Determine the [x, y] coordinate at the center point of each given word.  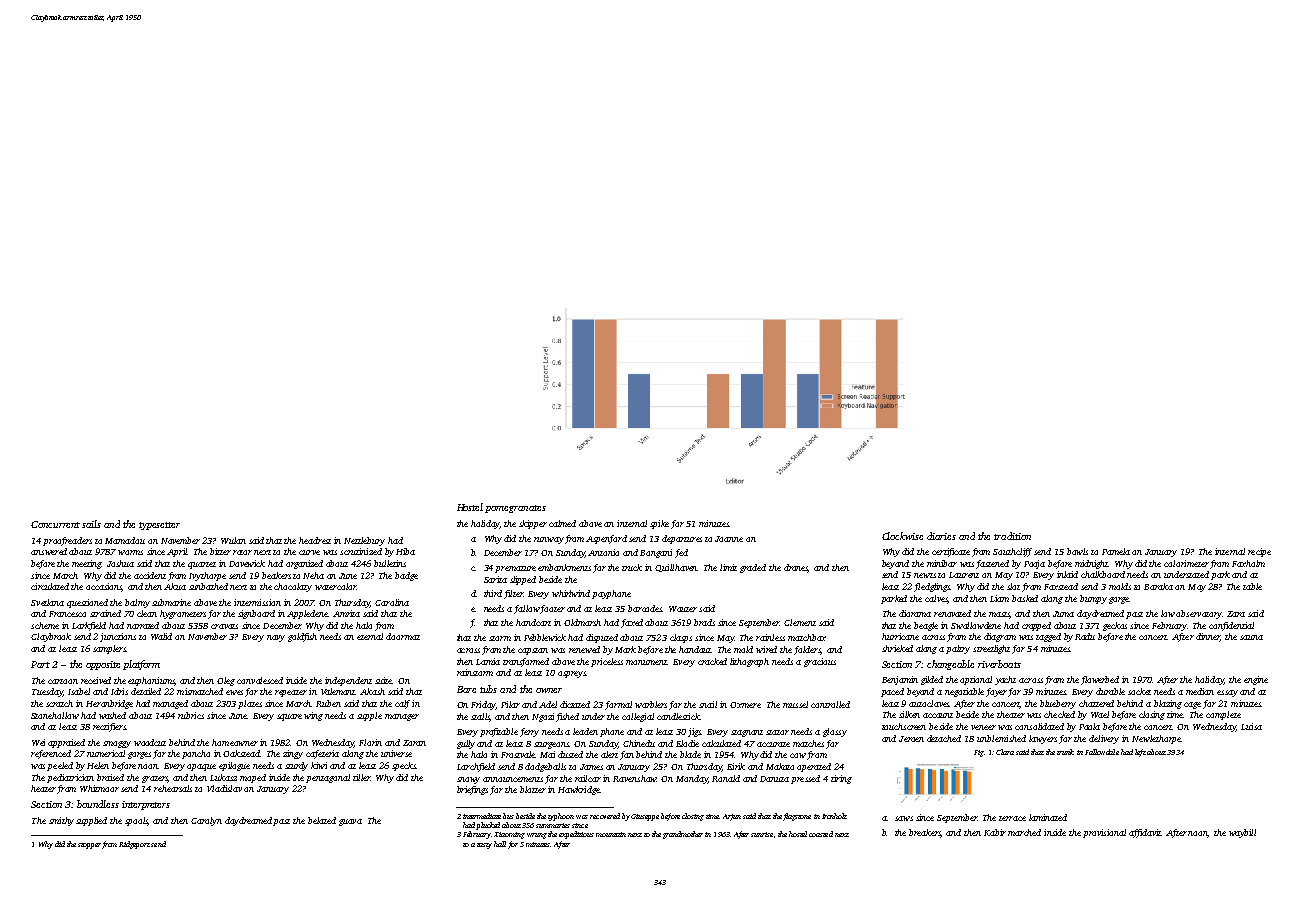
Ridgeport [134, 845]
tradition [1012, 536]
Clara [1005, 752]
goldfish [302, 637]
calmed [562, 523]
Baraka [1158, 586]
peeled [60, 766]
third [493, 593]
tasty [484, 846]
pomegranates [515, 509]
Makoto [780, 766]
